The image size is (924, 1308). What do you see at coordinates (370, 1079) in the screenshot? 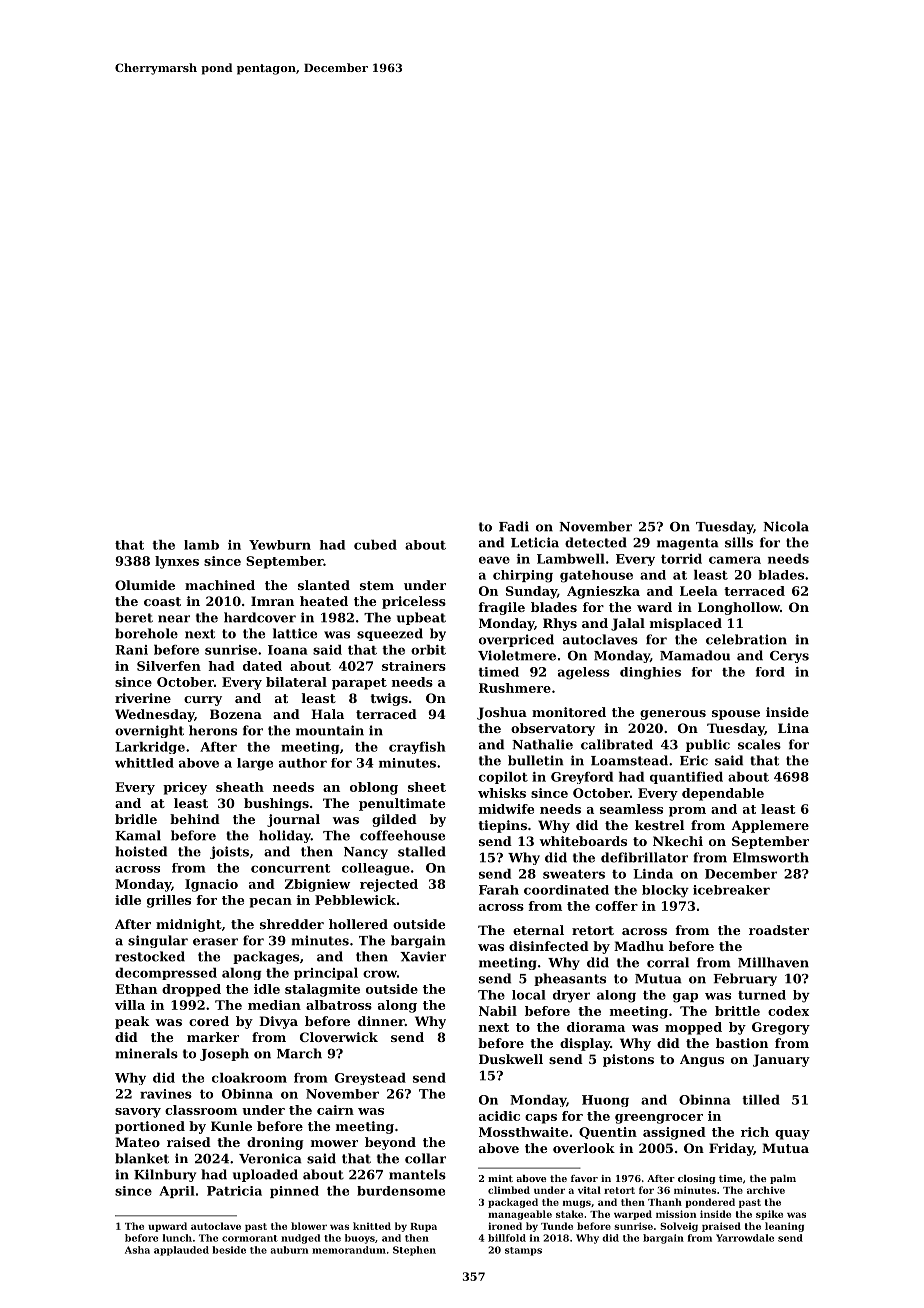
I see `Greystead` at bounding box center [370, 1079].
